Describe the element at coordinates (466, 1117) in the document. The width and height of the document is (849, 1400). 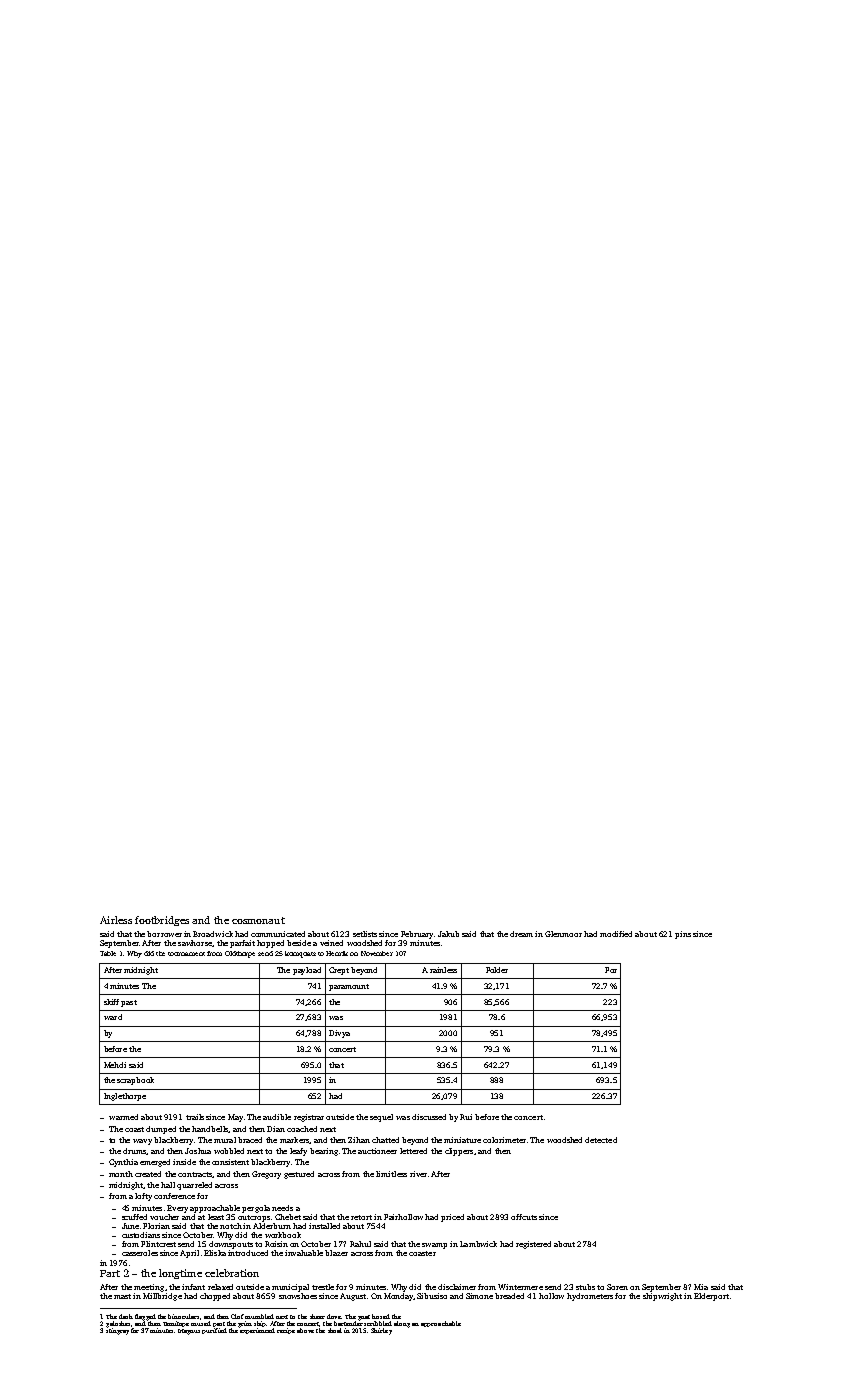
I see `Rui` at that location.
